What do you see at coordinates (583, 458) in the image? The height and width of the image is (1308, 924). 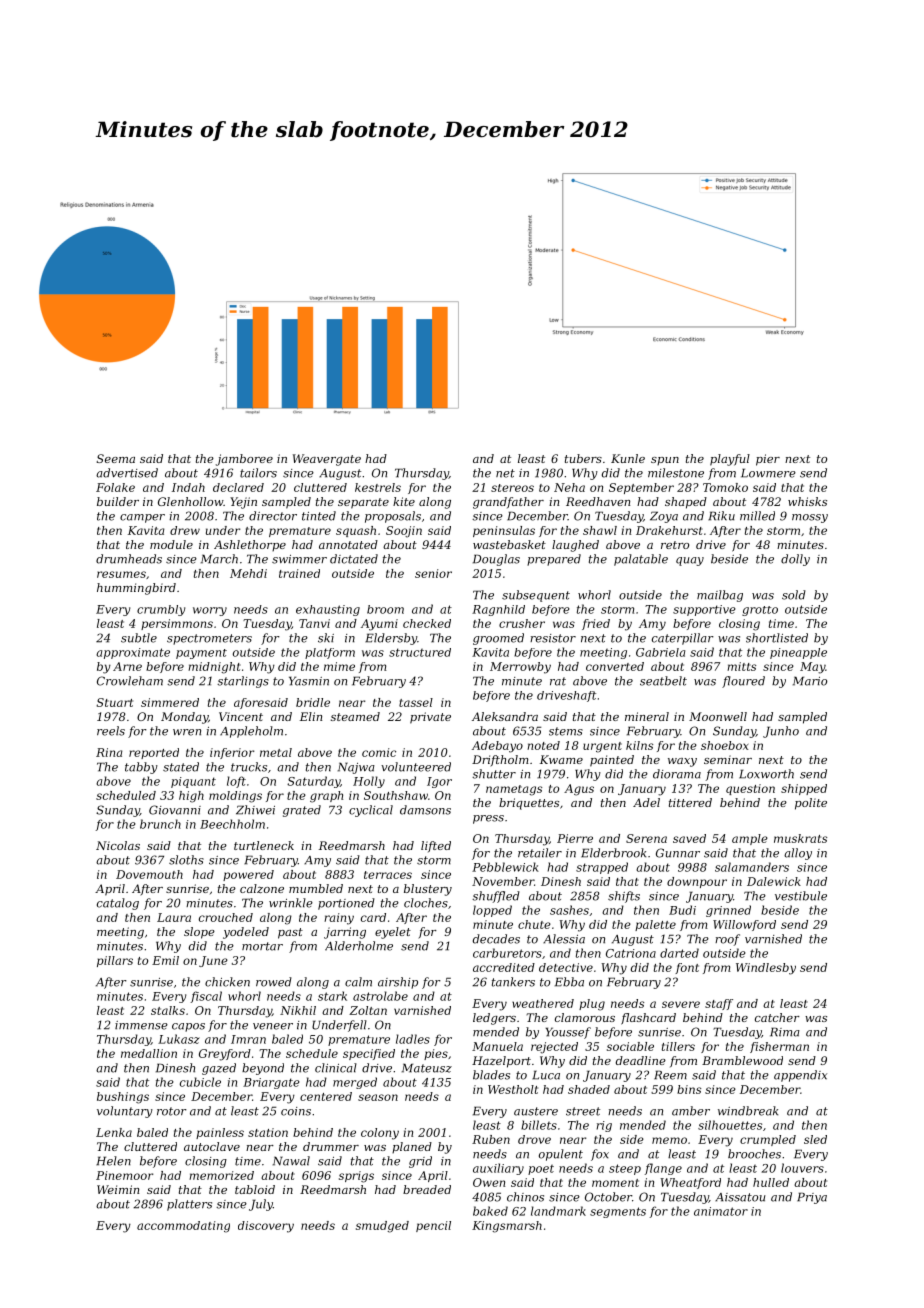 I see `tubers` at bounding box center [583, 458].
